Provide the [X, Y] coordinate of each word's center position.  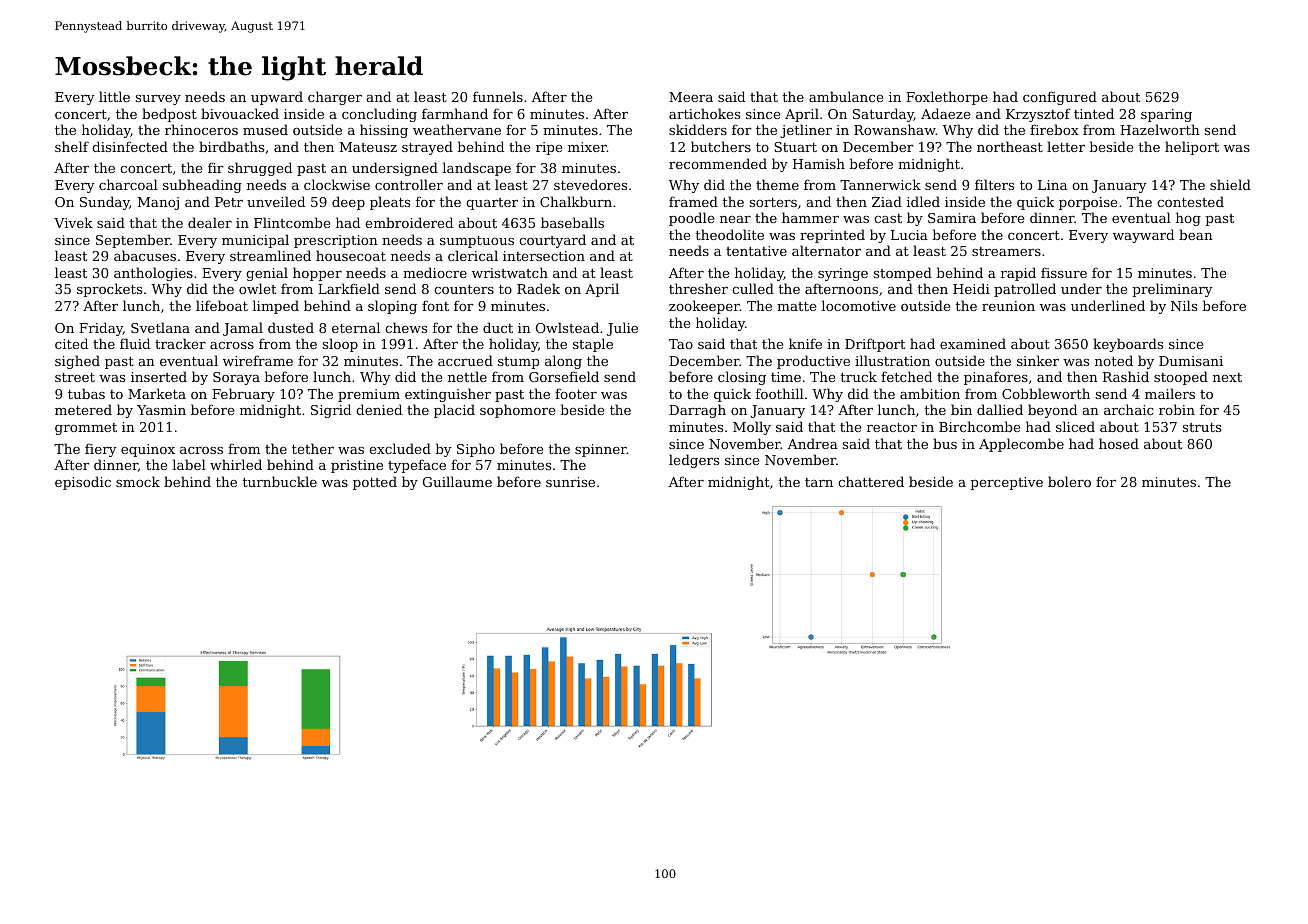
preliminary [1173, 290]
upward [277, 98]
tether [313, 448]
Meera [691, 97]
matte [796, 306]
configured [1060, 98]
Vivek [73, 222]
